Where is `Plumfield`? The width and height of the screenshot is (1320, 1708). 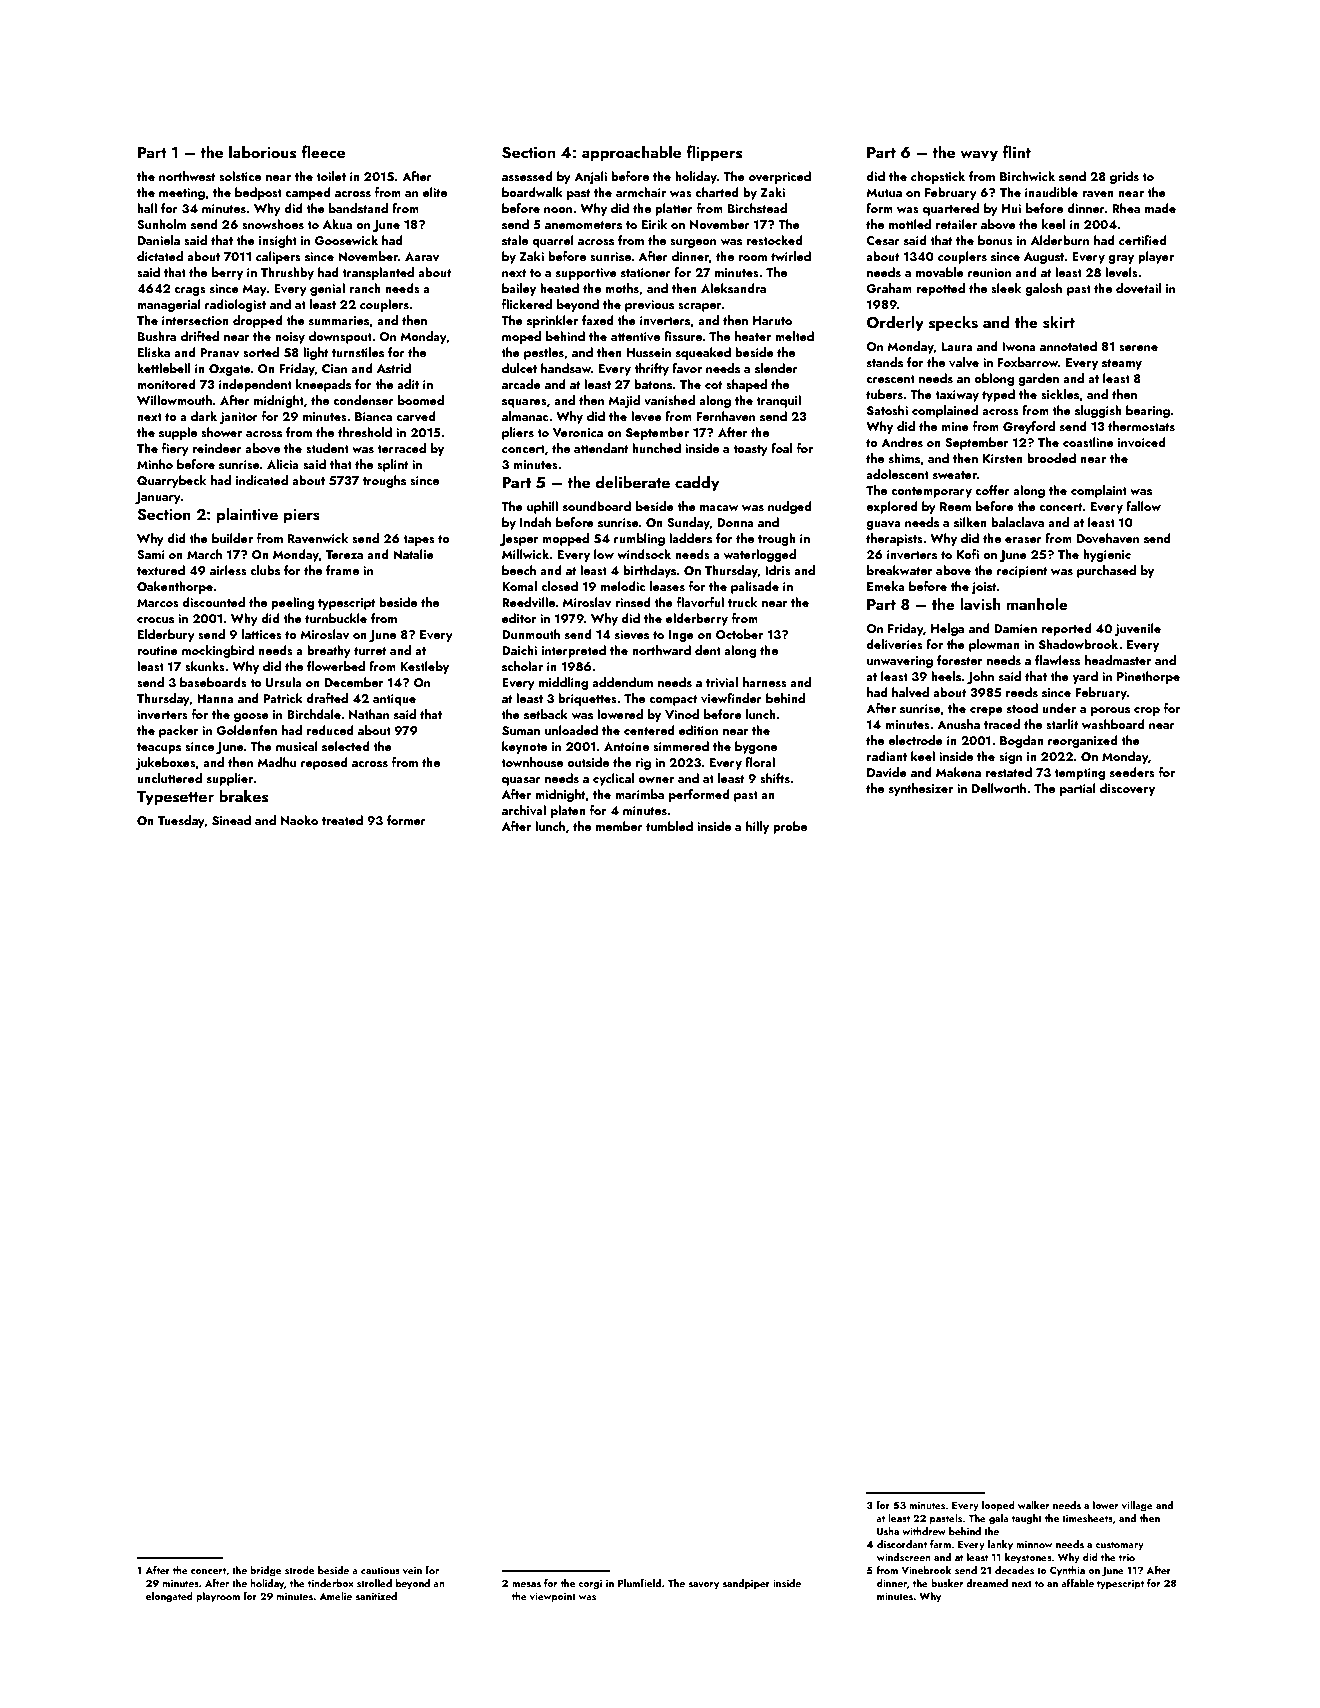 Plumfield is located at coordinates (639, 1583).
